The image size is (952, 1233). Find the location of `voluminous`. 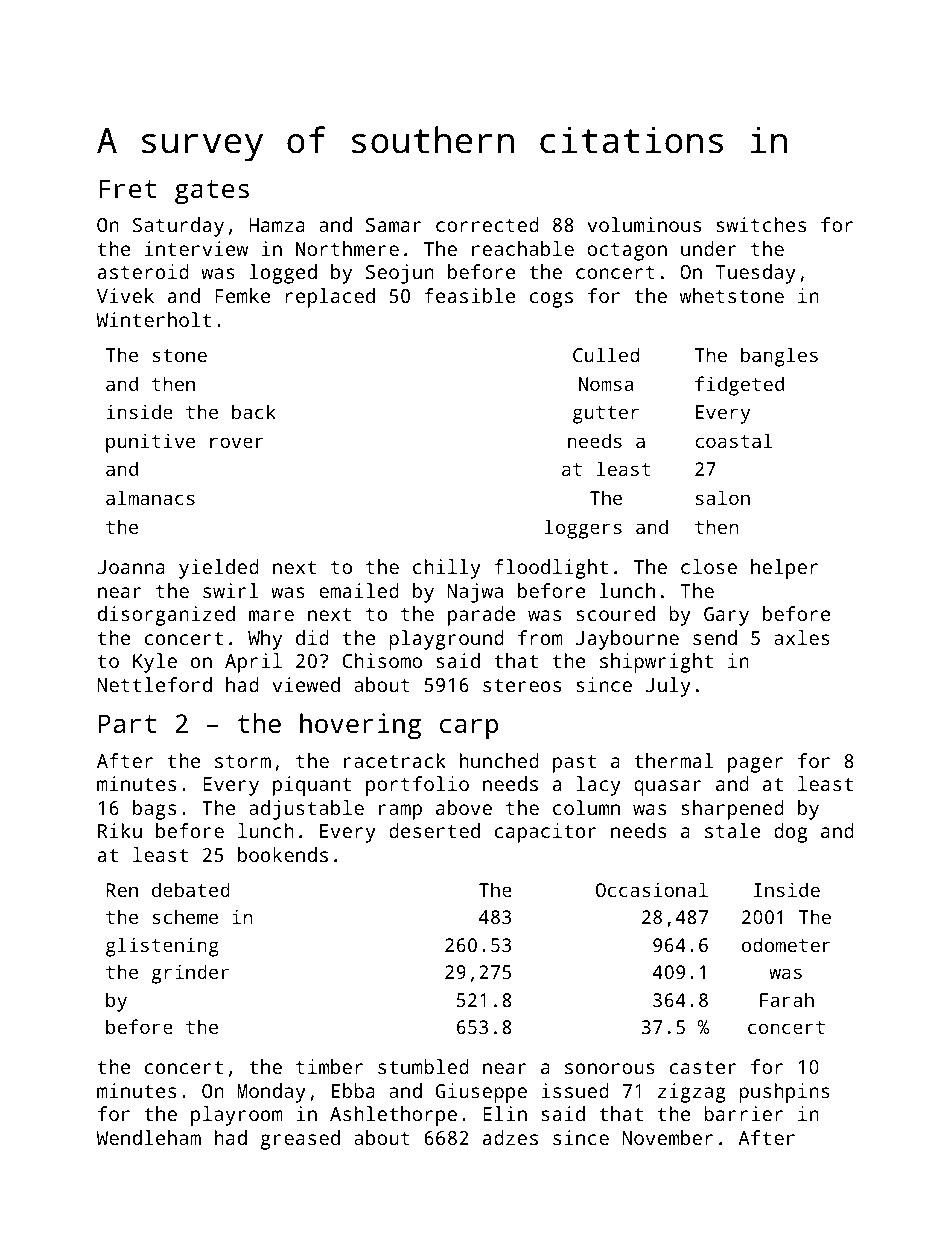

voluminous is located at coordinates (644, 224).
